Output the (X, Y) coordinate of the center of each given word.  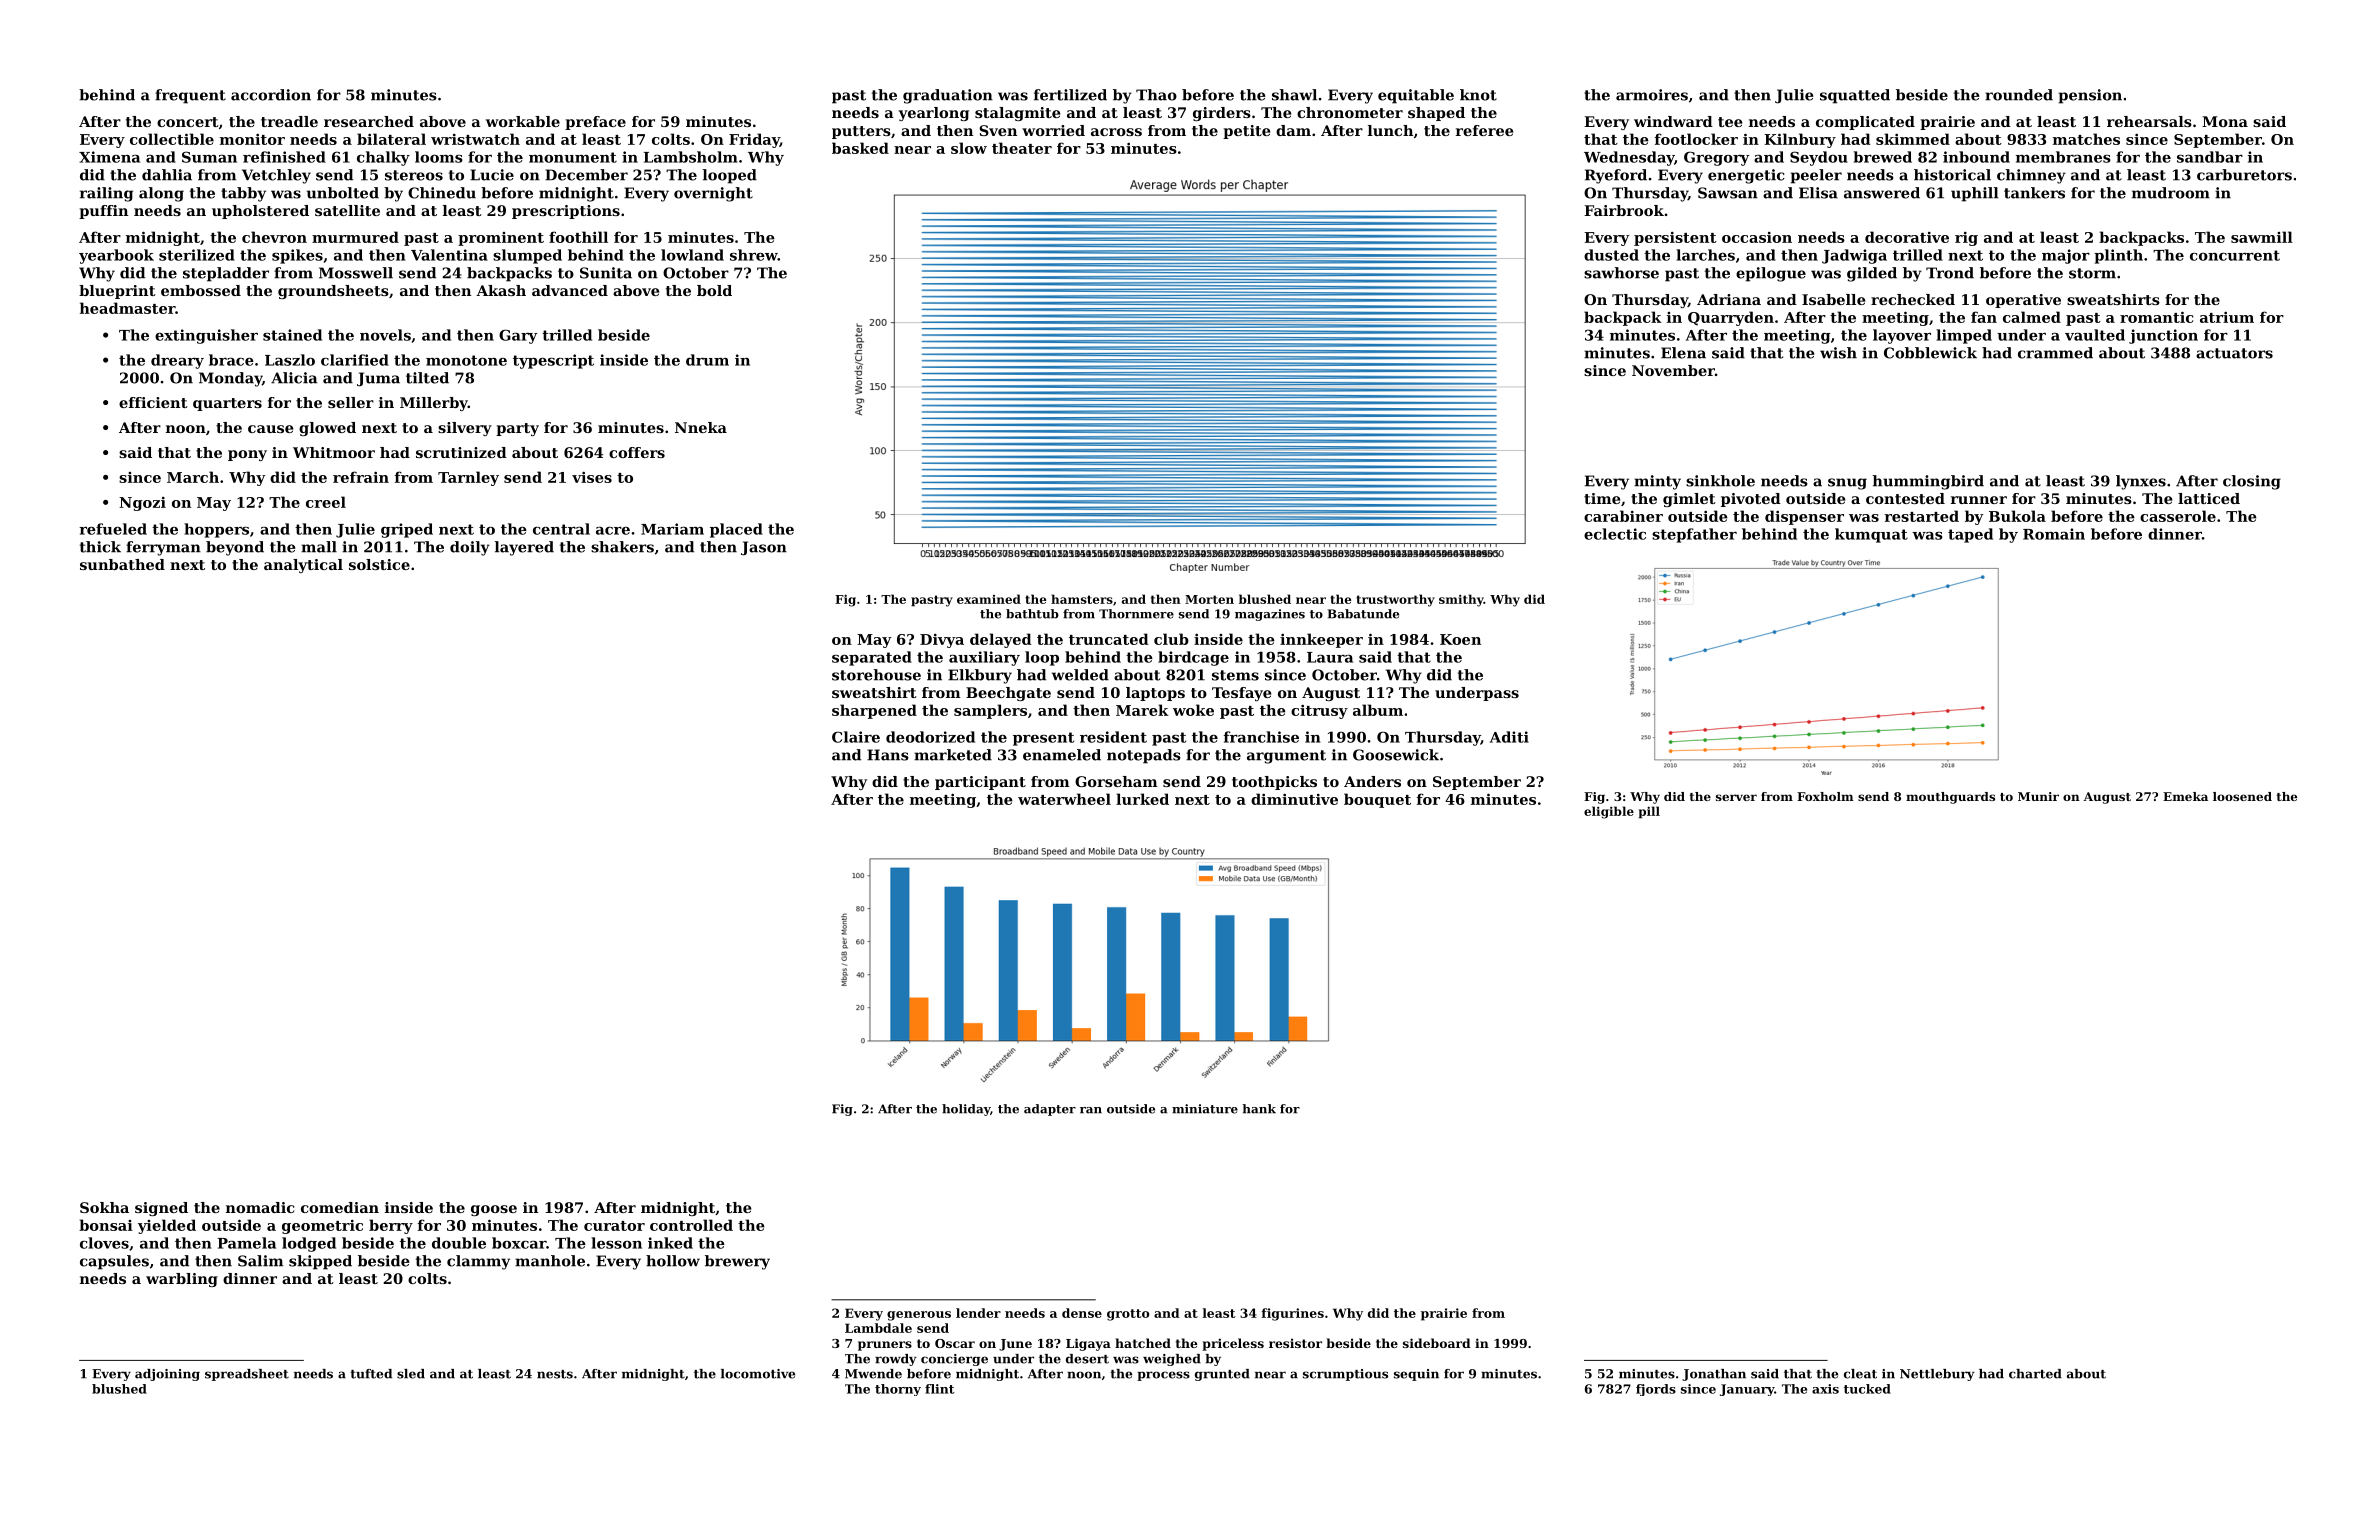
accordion (271, 95)
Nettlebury (1937, 1375)
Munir (2038, 796)
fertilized (1070, 95)
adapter (1050, 1110)
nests (555, 1374)
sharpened (874, 711)
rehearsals (2149, 121)
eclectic (1615, 534)
